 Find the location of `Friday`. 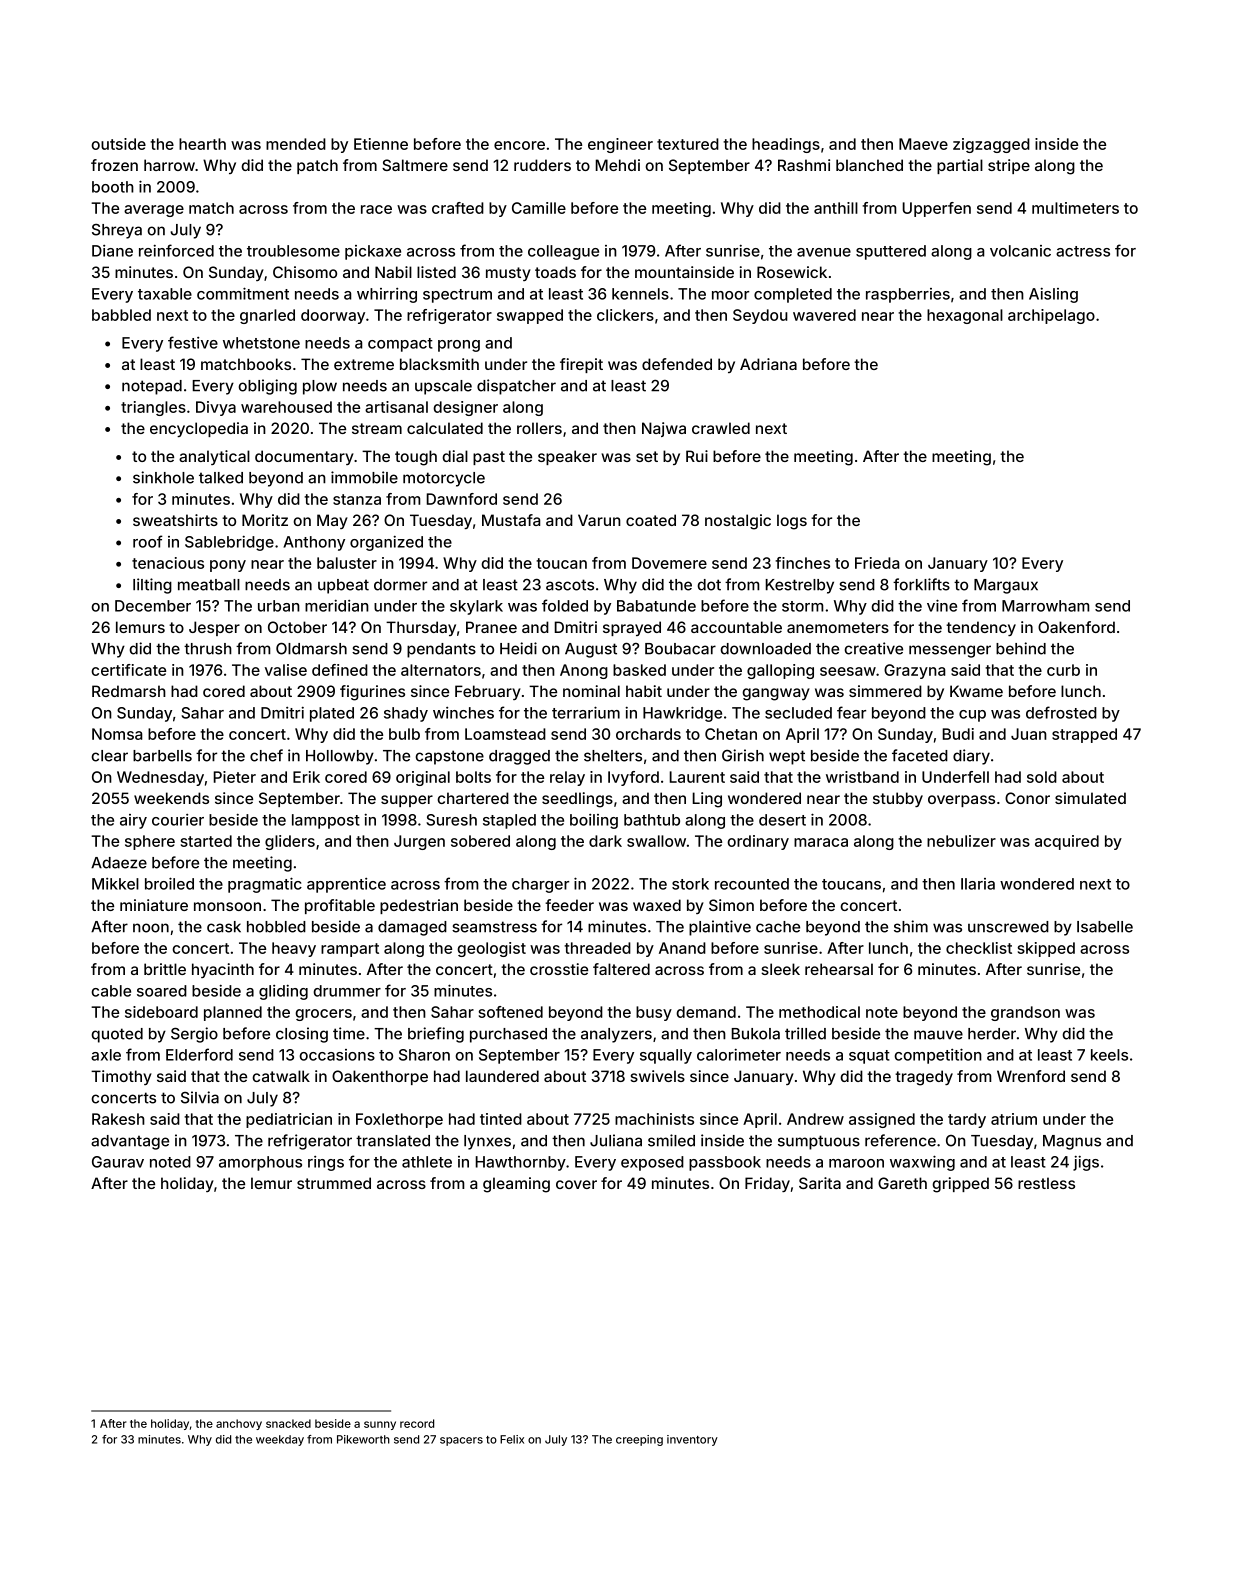

Friday is located at coordinates (767, 1184).
